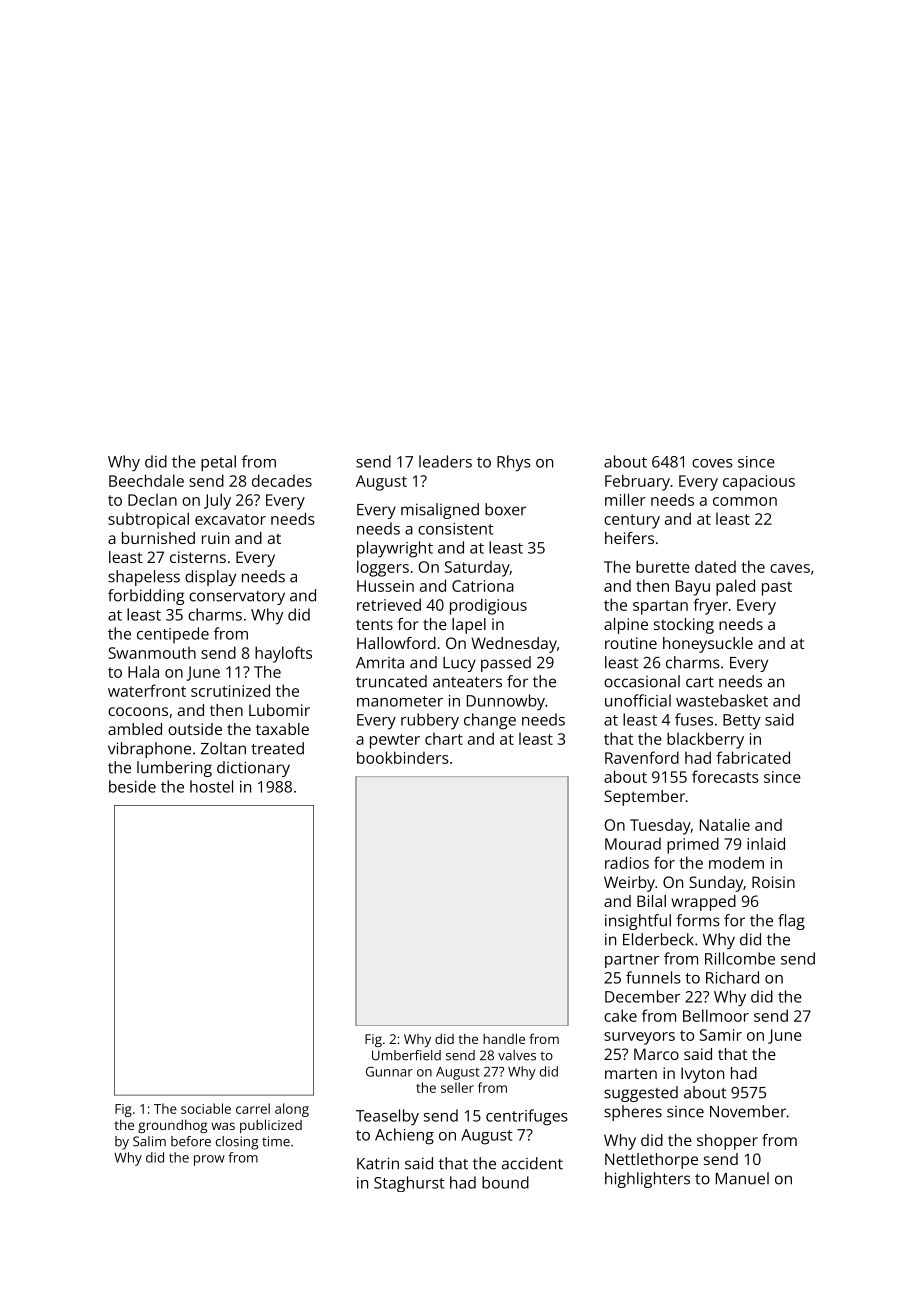  Describe the element at coordinates (276, 1141) in the screenshot. I see `time` at that location.
